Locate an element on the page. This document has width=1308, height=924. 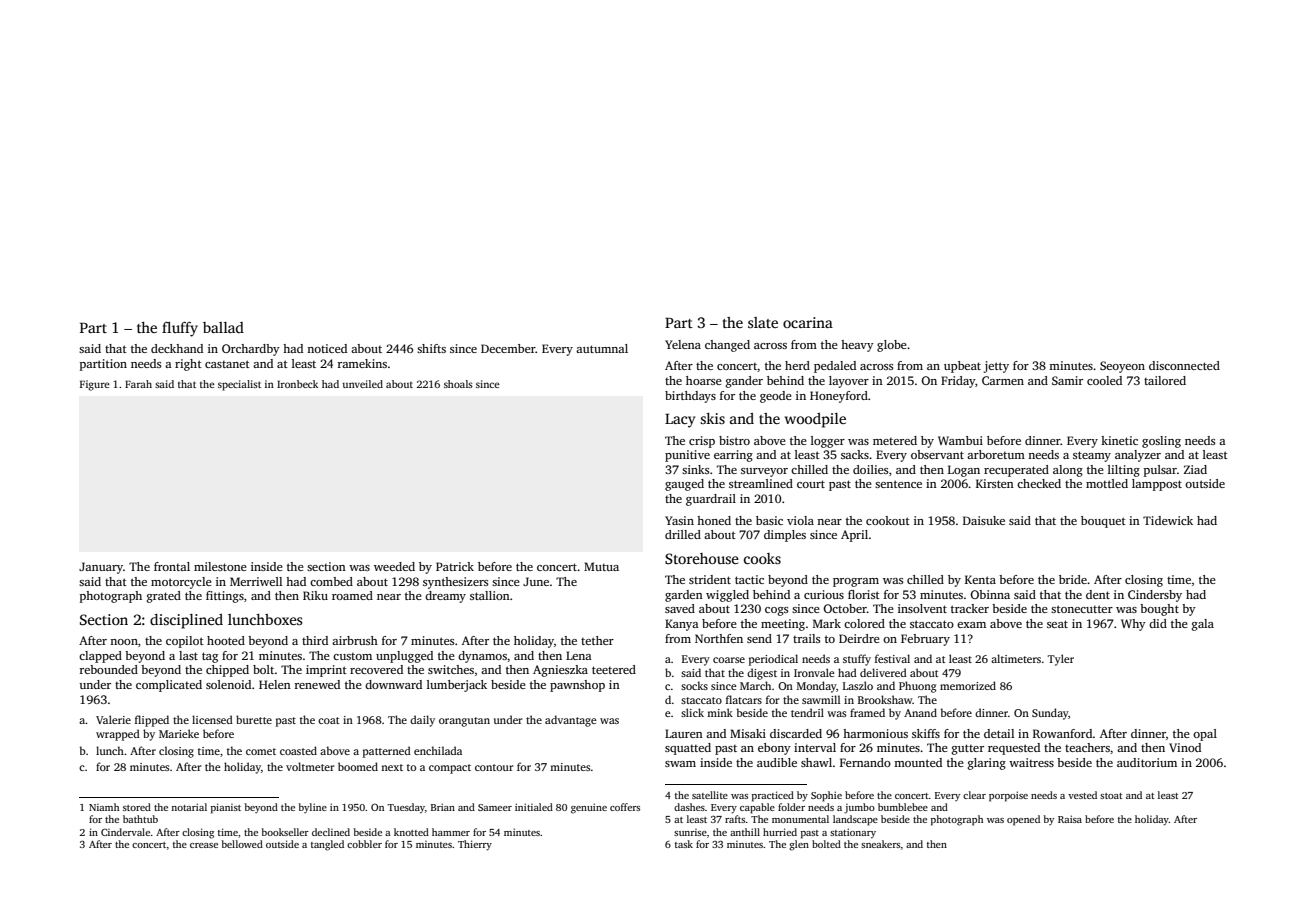
specialist is located at coordinates (239, 385).
